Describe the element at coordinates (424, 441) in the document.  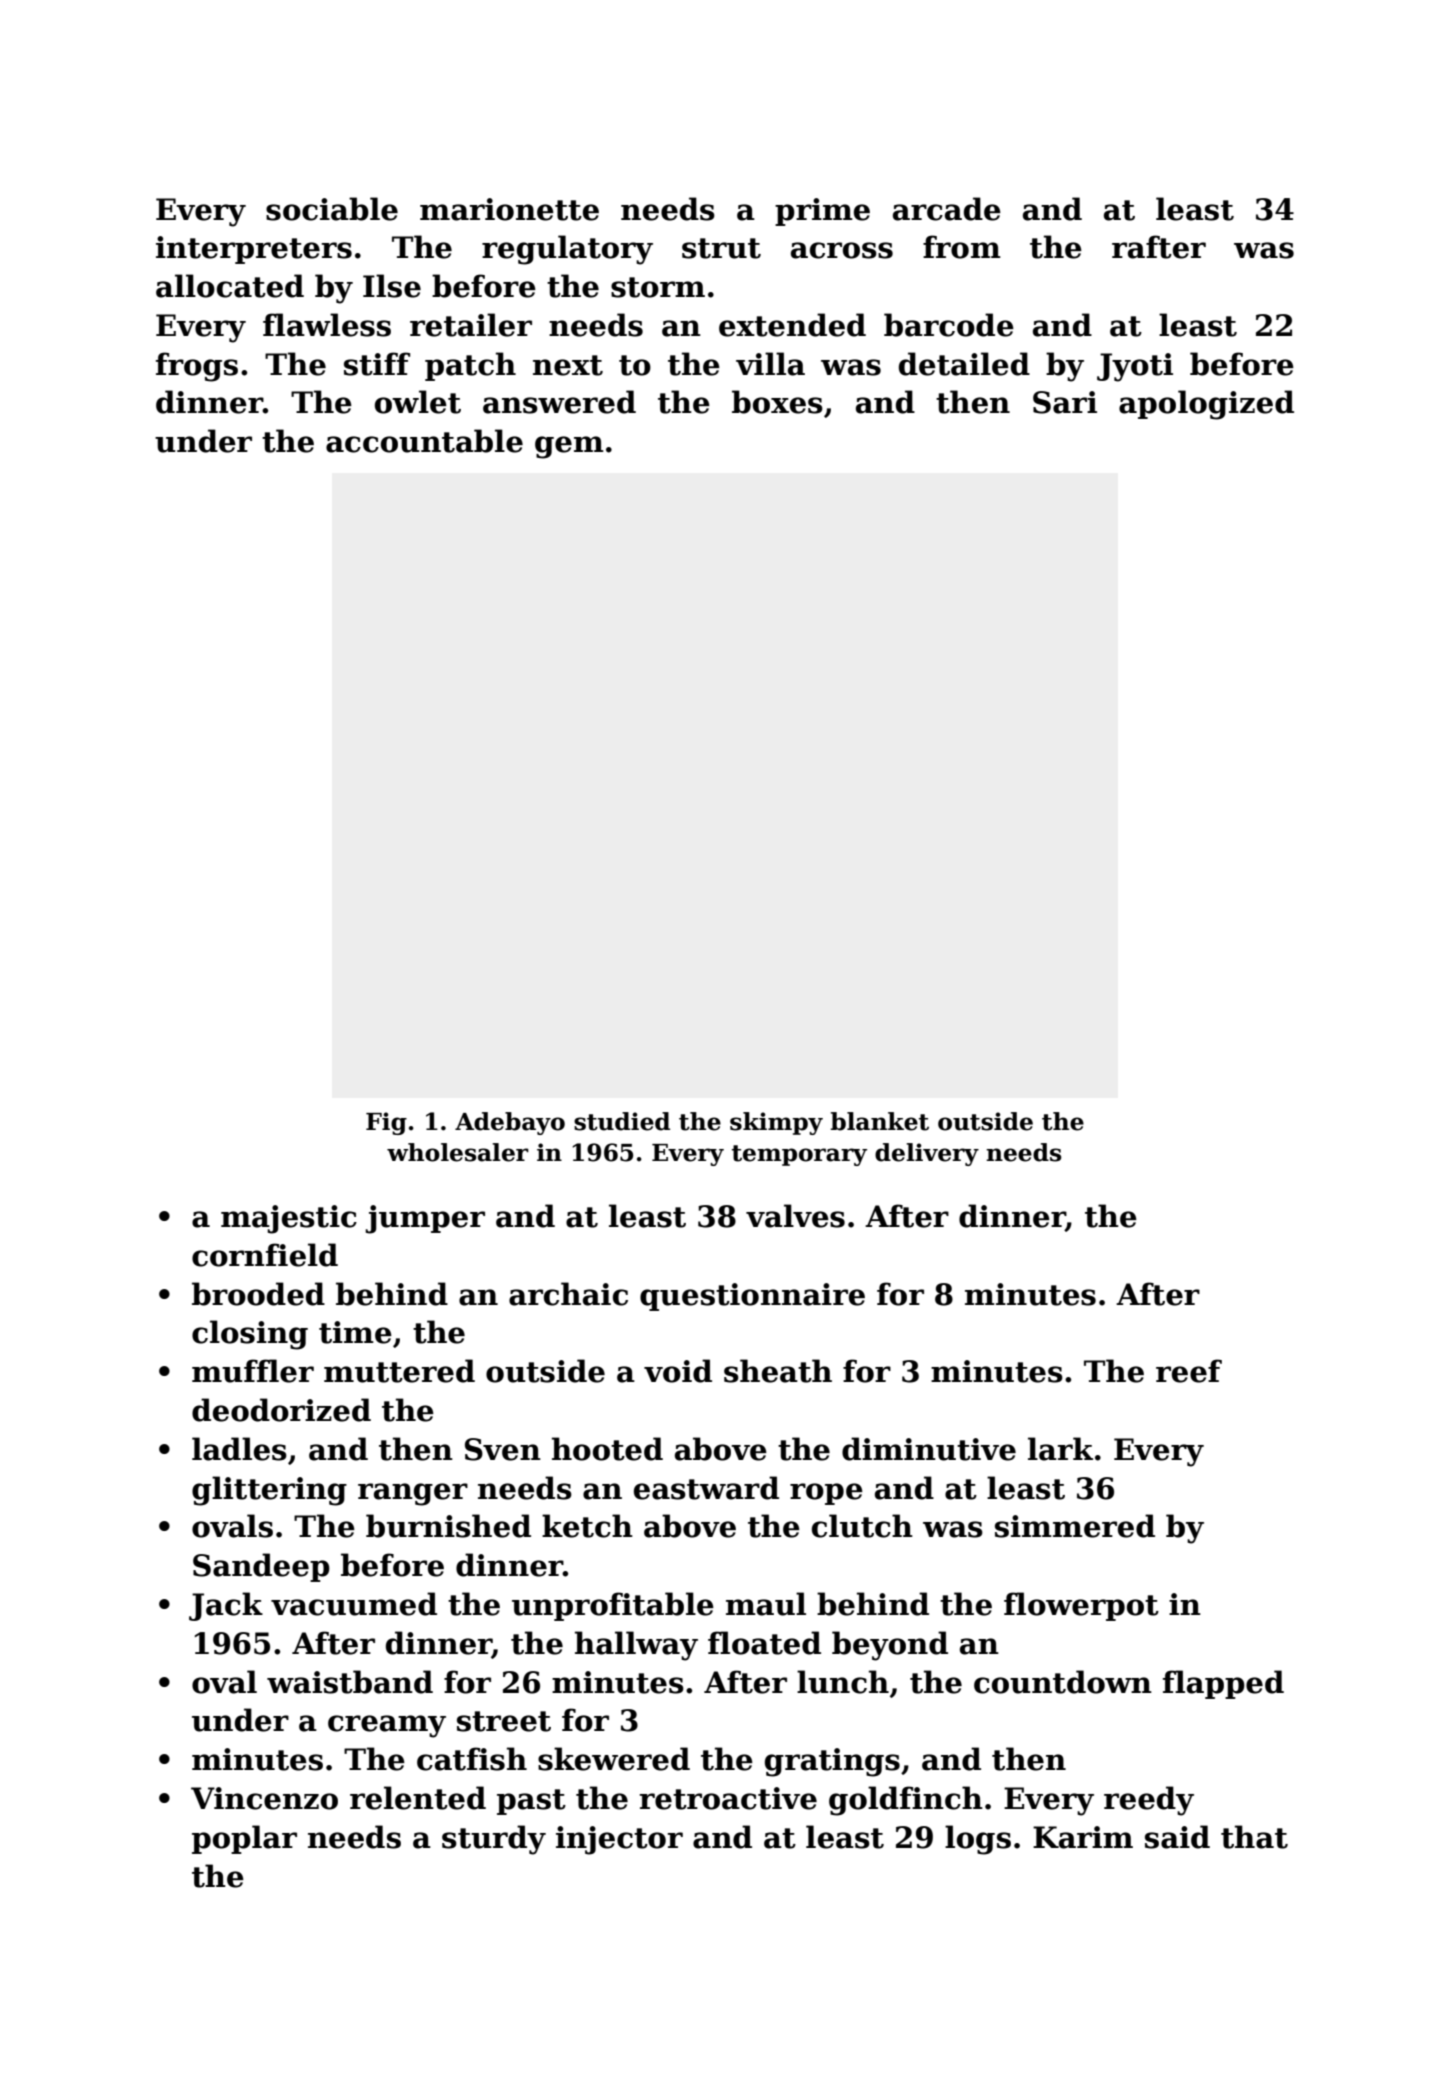
I see `accountable` at that location.
